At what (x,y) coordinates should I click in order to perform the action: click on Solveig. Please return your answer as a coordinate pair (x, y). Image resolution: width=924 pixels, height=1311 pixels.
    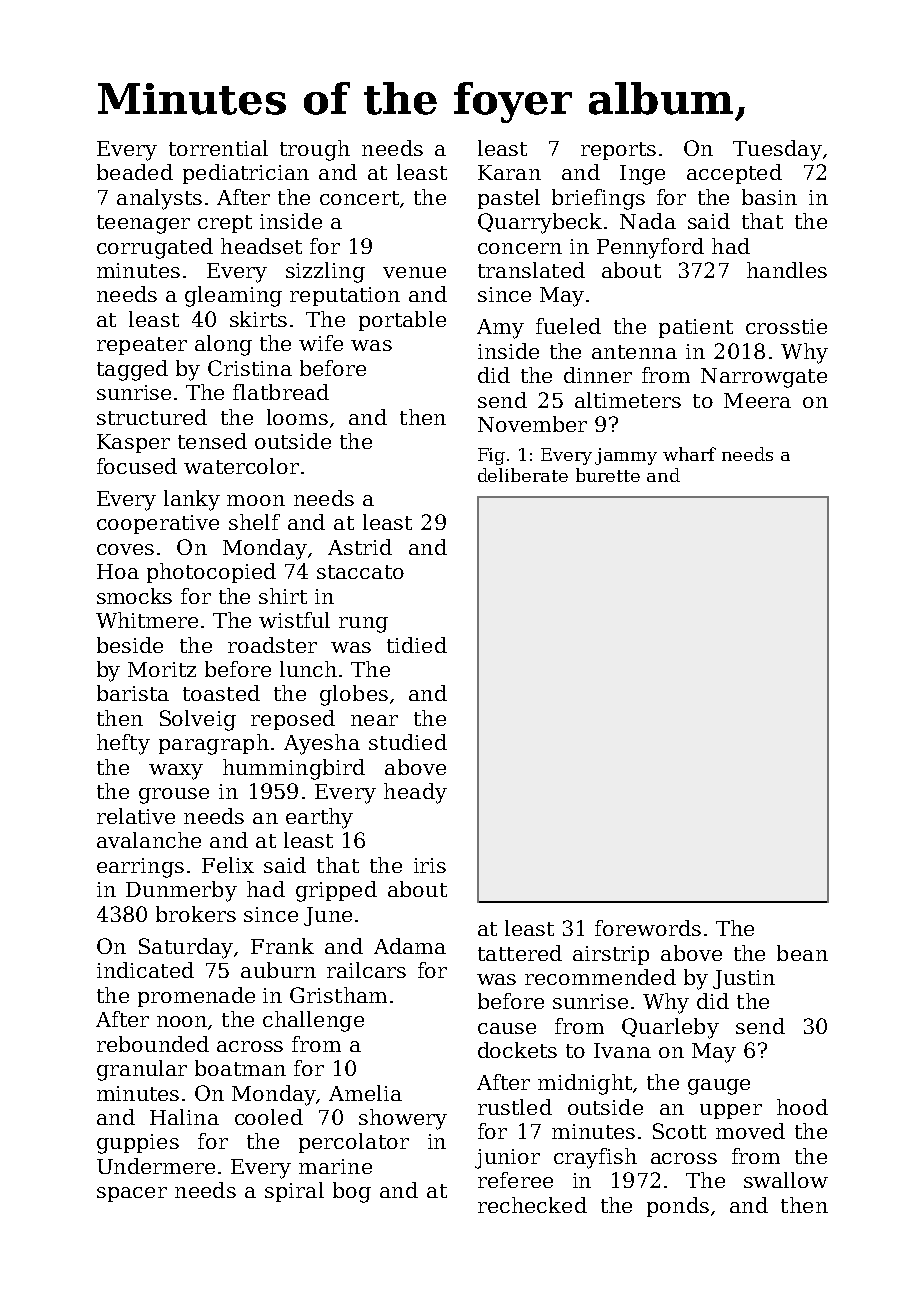
    Looking at the image, I should click on (198, 720).
